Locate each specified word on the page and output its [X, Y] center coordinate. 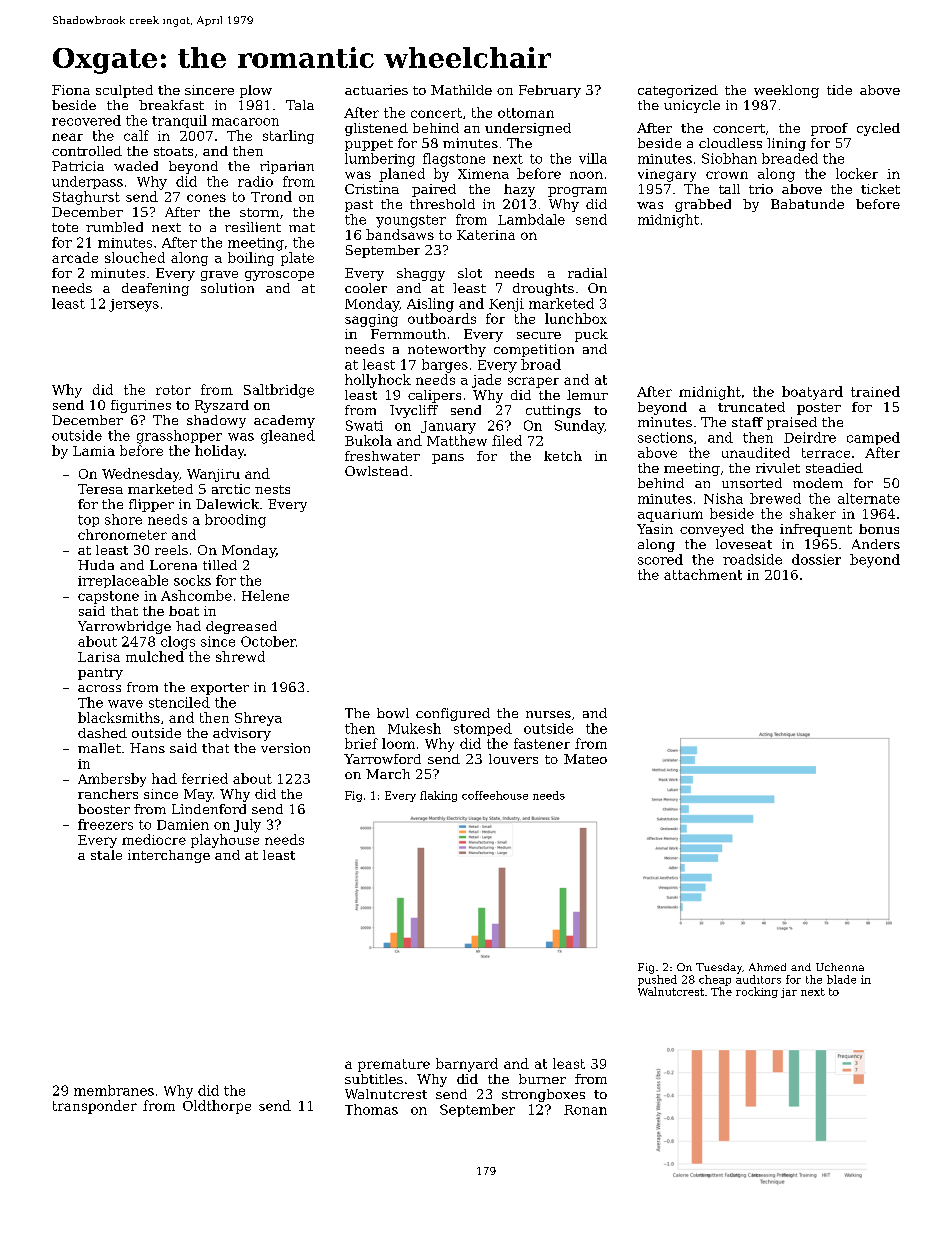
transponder [95, 1107]
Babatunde [807, 204]
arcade [75, 257]
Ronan [585, 1110]
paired [434, 190]
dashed [102, 733]
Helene [265, 595]
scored [660, 559]
